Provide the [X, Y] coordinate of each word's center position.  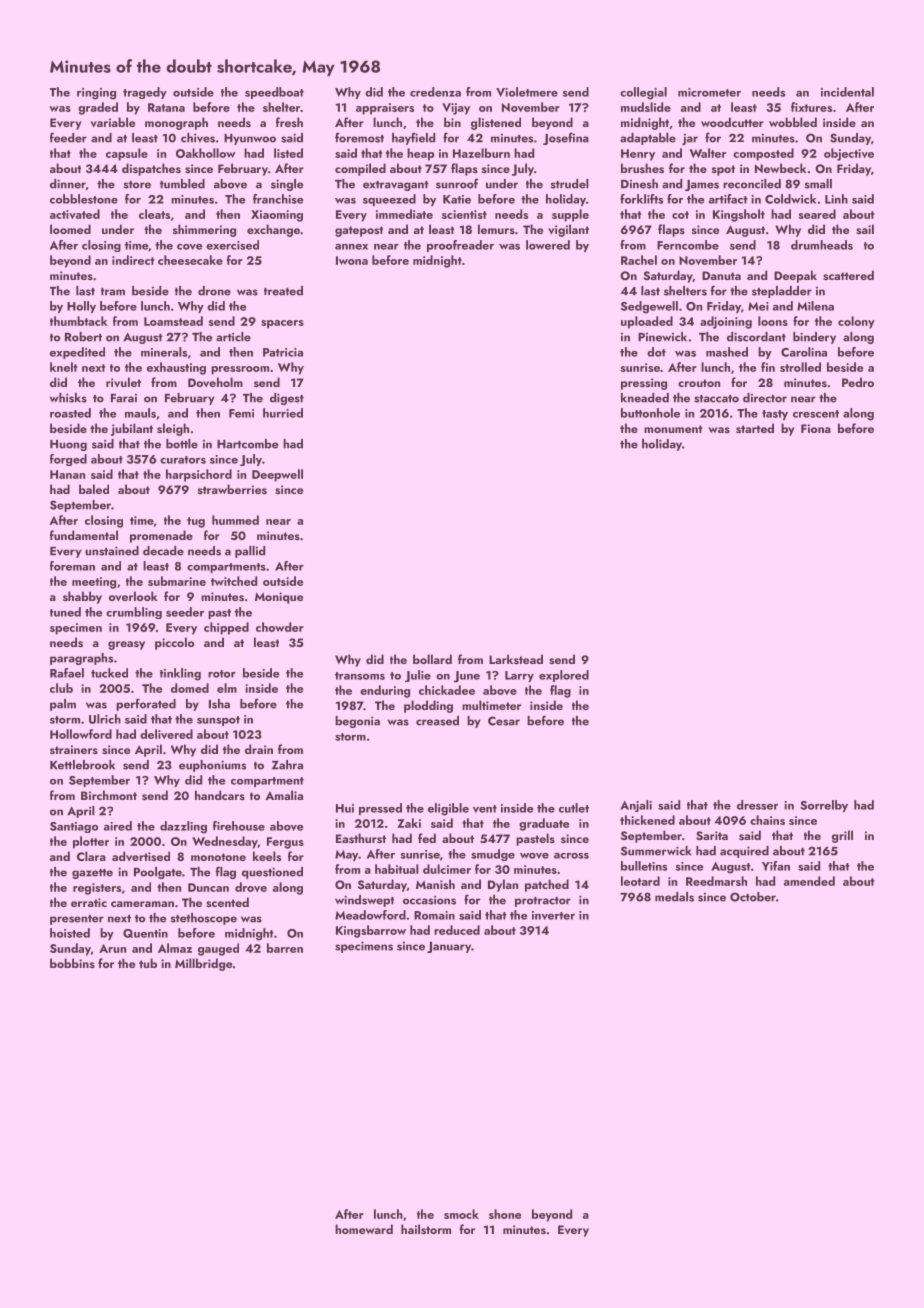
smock [461, 1214]
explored [564, 676]
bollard [432, 659]
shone [505, 1214]
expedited [77, 353]
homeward [364, 1229]
